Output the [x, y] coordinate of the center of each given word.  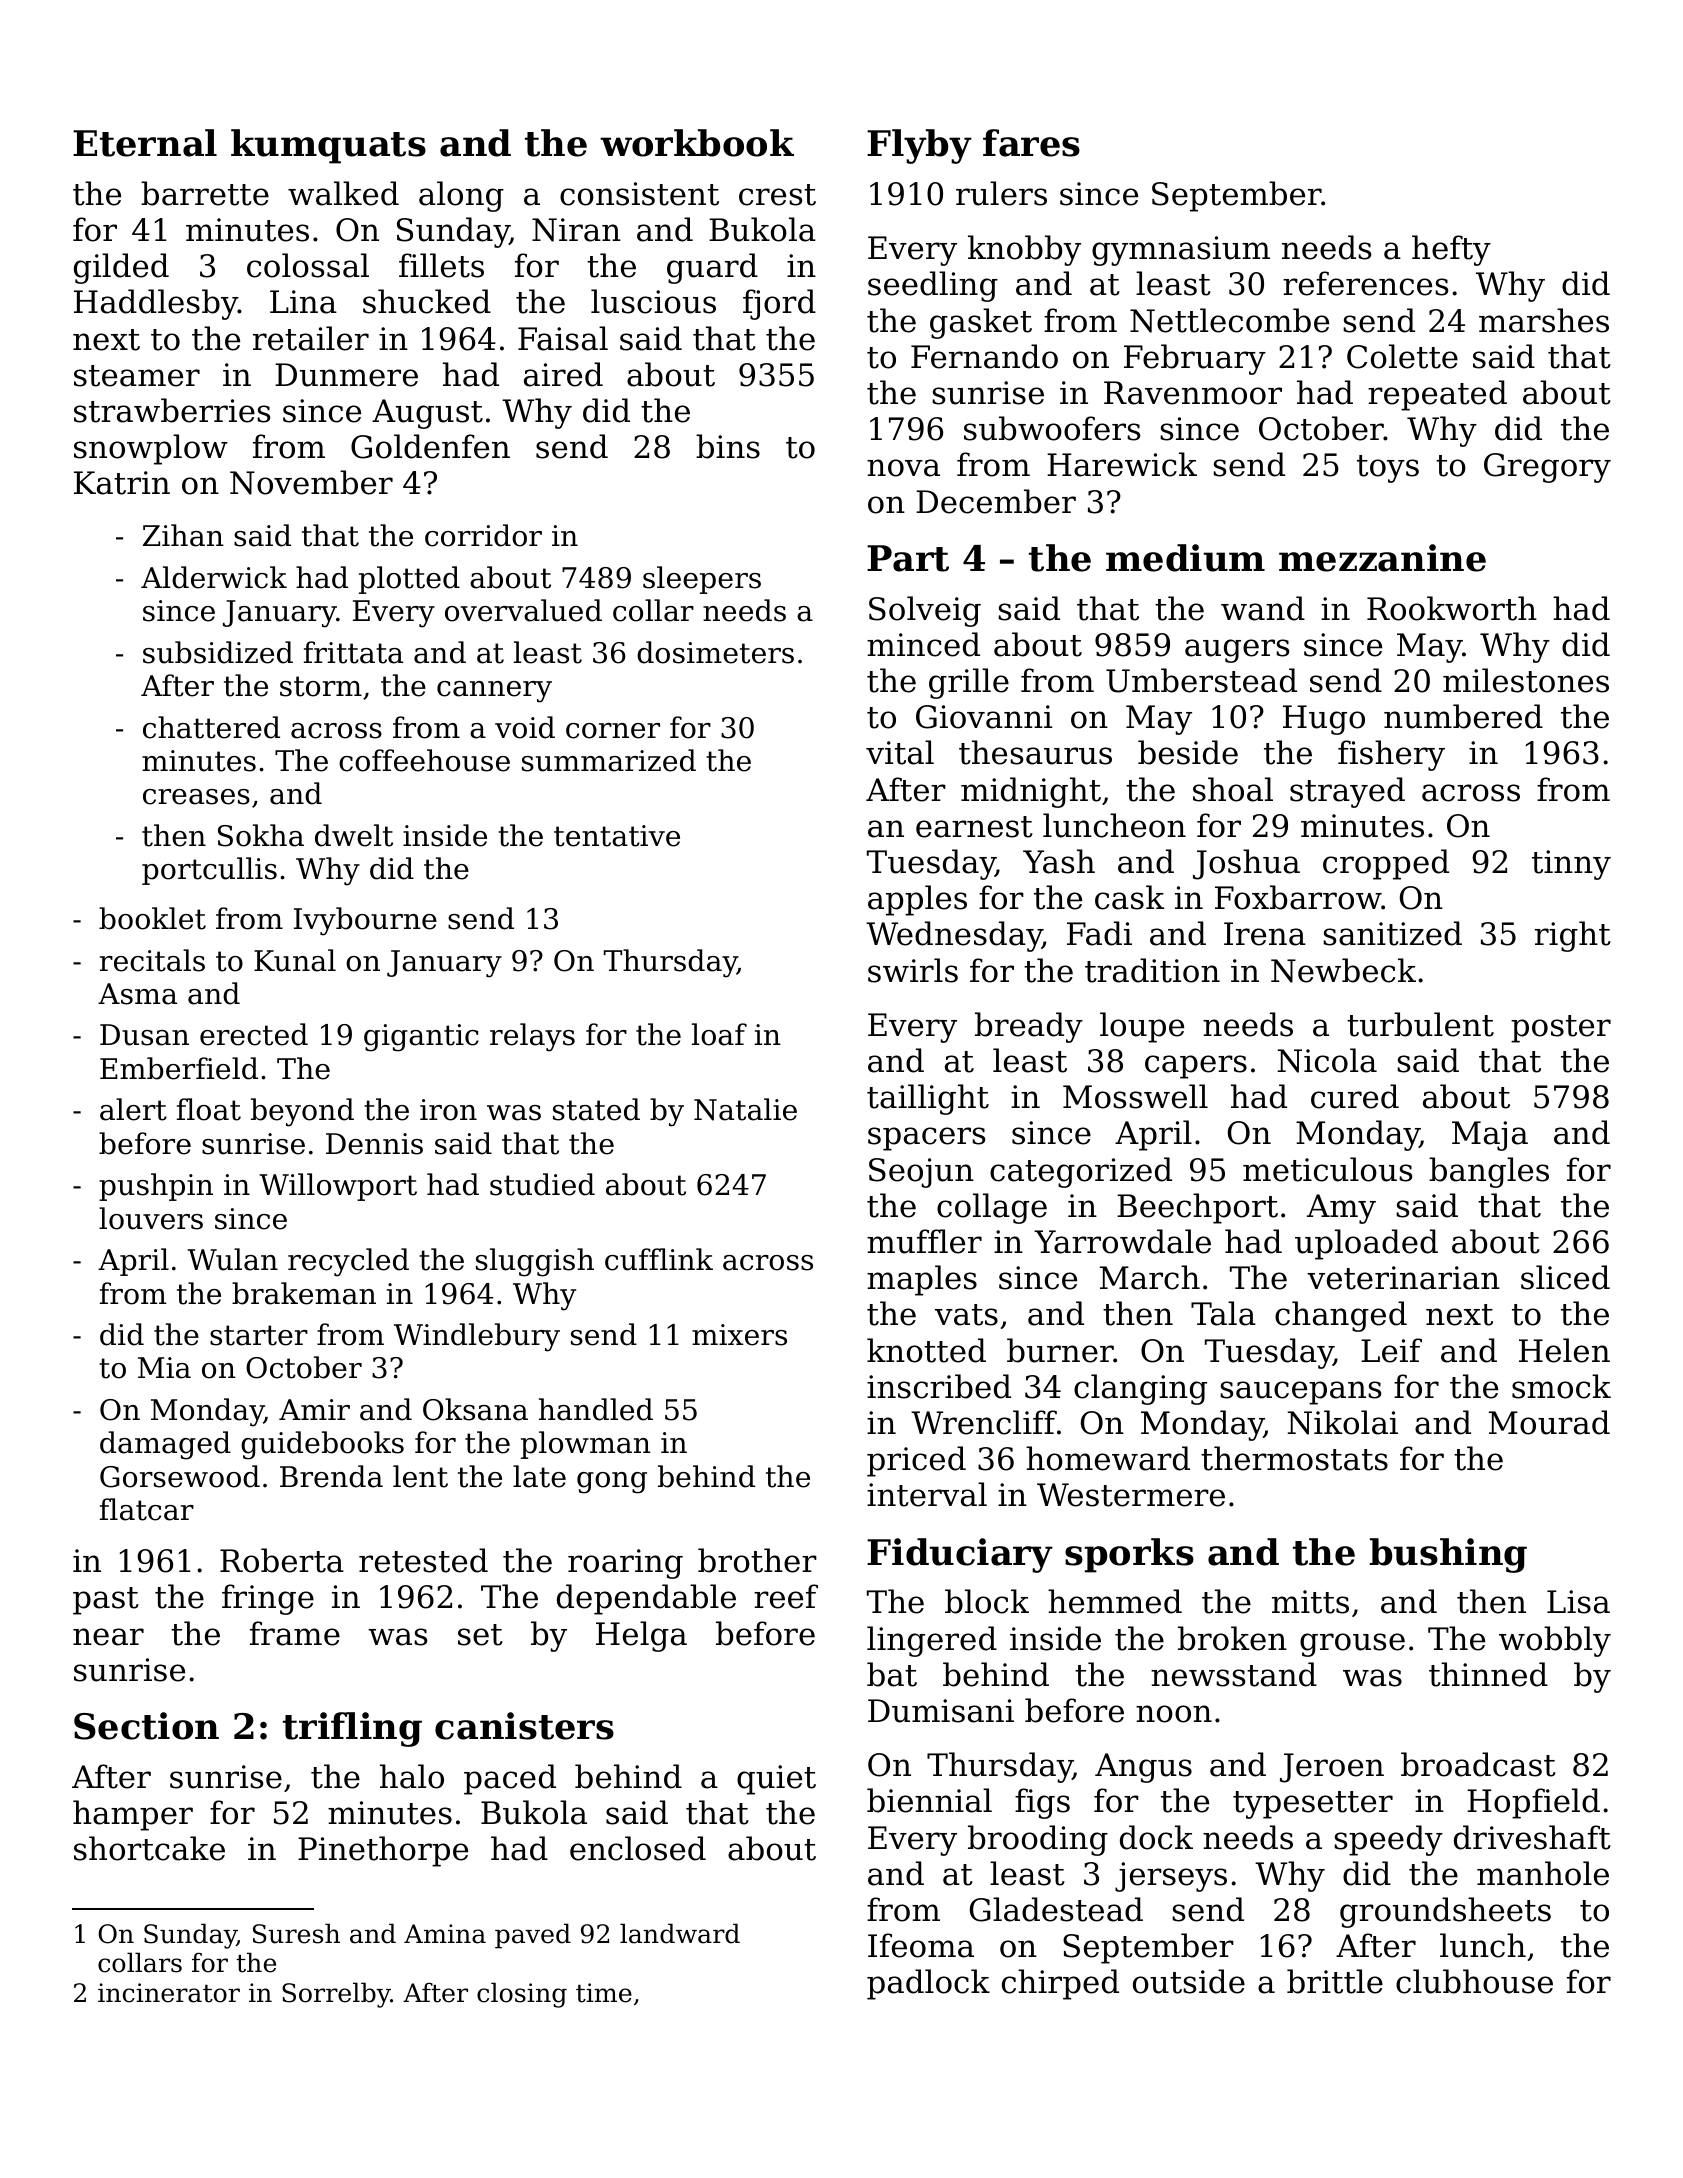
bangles [1489, 1172]
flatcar [147, 1509]
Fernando [984, 356]
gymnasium [1181, 251]
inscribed [939, 1386]
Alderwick [214, 577]
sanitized [1392, 933]
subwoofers [1052, 428]
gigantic [421, 1038]
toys [1388, 469]
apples [917, 900]
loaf [719, 1034]
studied [542, 1184]
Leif [1391, 1350]
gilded [121, 268]
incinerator [169, 1993]
